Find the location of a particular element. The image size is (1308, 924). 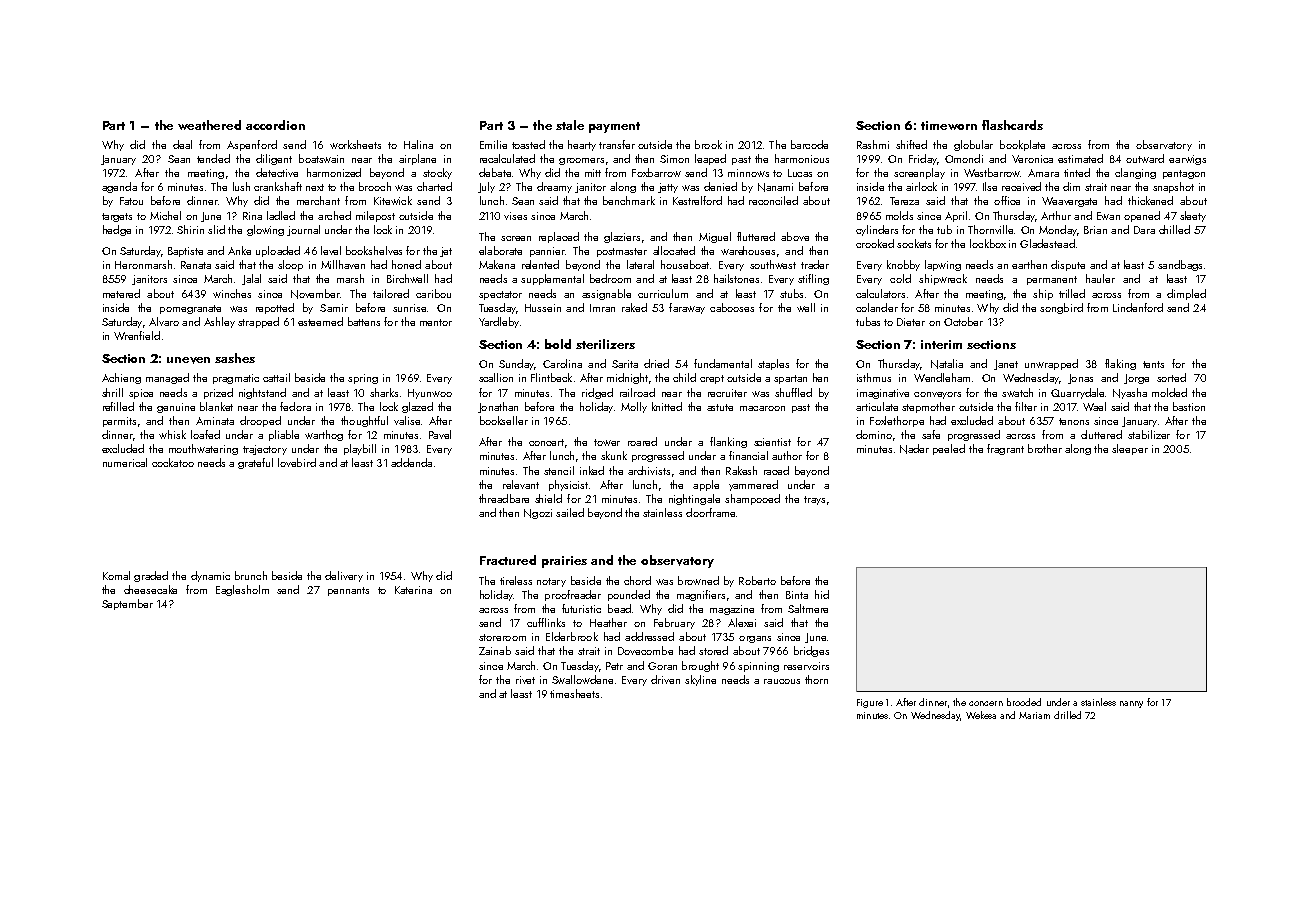

flashcards is located at coordinates (1012, 125).
